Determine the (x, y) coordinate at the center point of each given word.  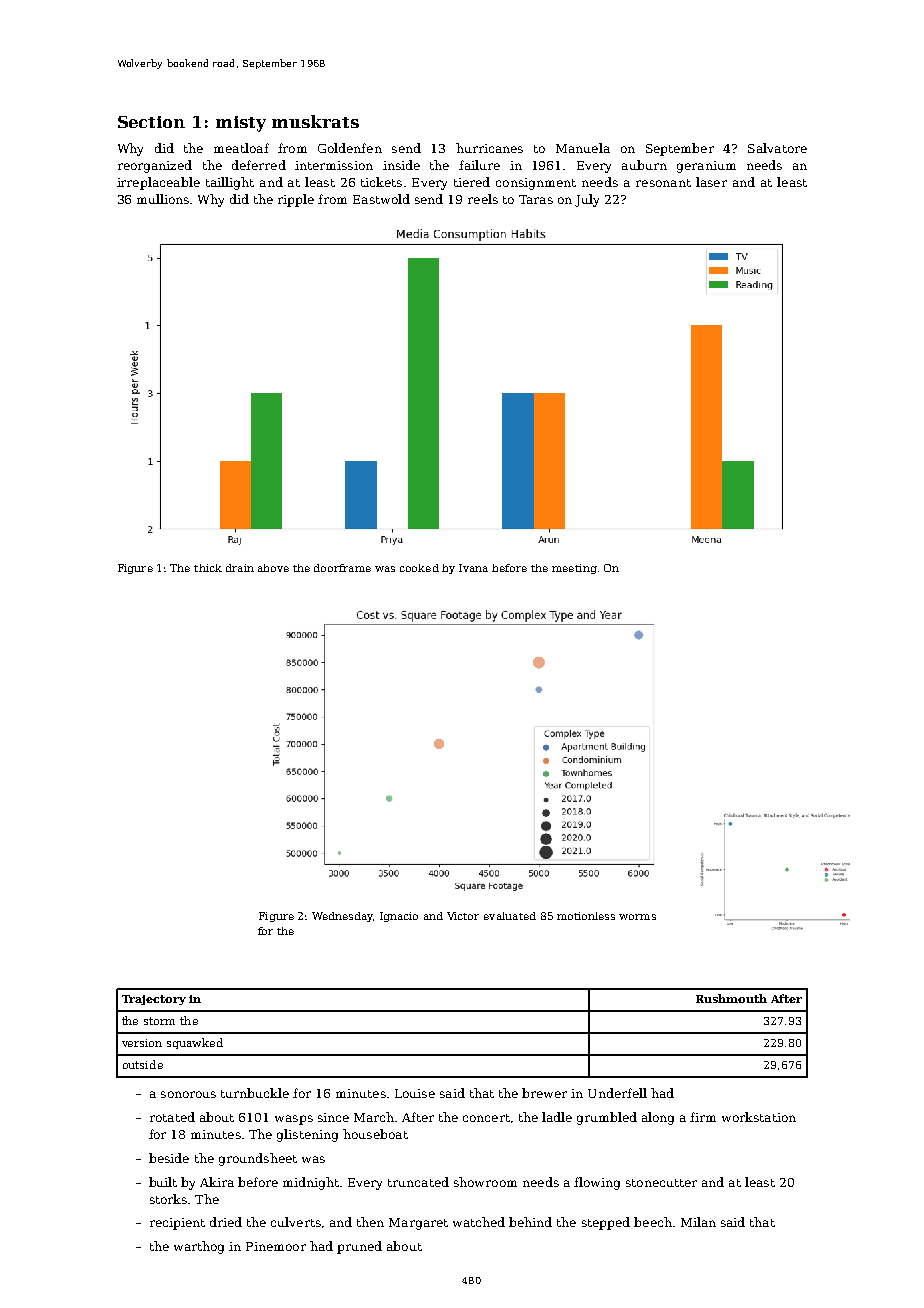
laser (711, 182)
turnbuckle (255, 1093)
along (658, 1118)
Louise (415, 1093)
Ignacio (399, 917)
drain (240, 568)
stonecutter (661, 1183)
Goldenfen (350, 148)
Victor (463, 916)
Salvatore (777, 148)
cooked (419, 568)
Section (151, 122)
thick (208, 568)
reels (483, 199)
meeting (574, 569)
